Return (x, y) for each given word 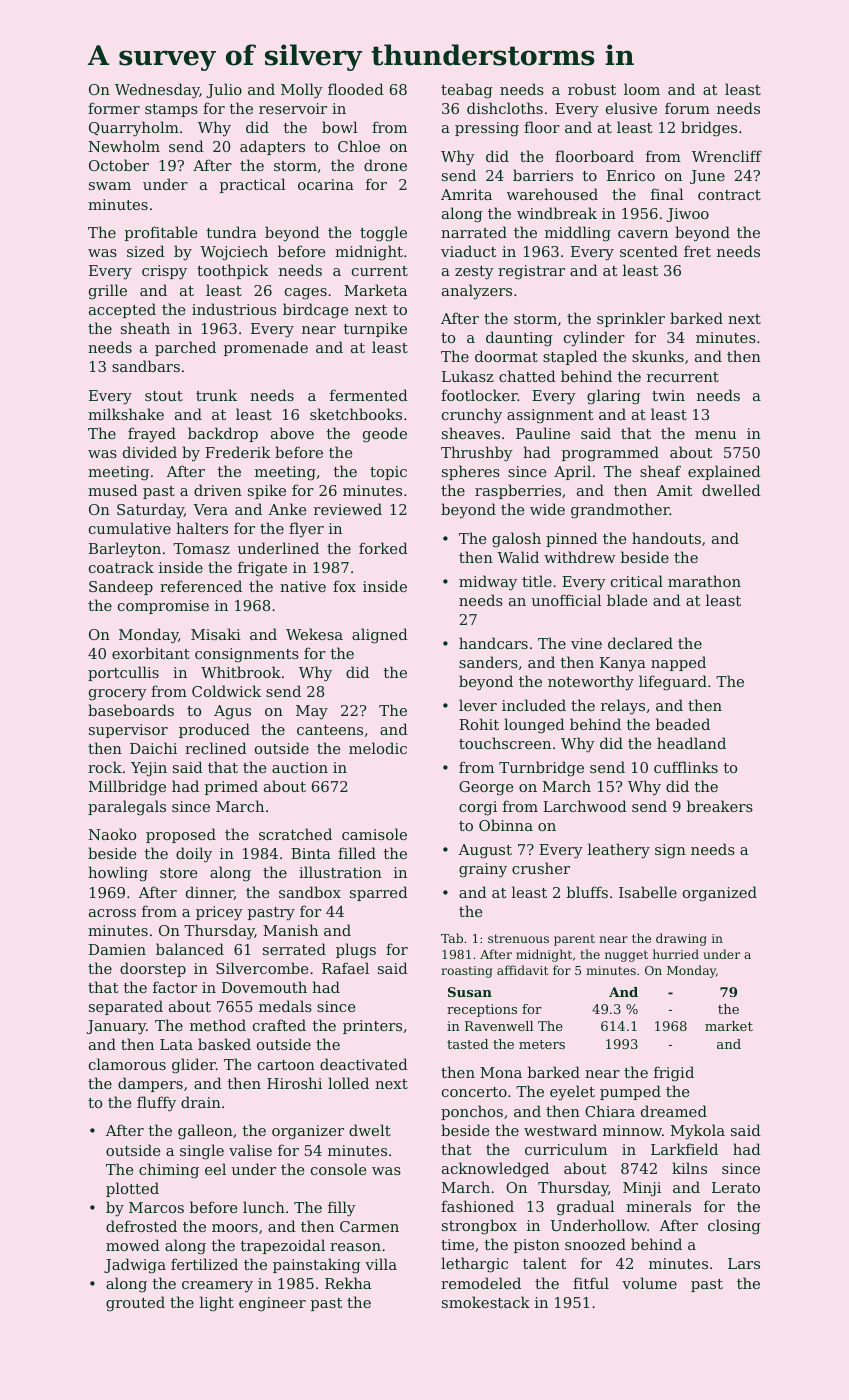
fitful (591, 1283)
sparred (379, 893)
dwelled (731, 490)
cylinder (594, 339)
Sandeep (121, 587)
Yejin (149, 769)
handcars (493, 643)
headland (691, 743)
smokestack (486, 1302)
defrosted (141, 1226)
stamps (171, 110)
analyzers (477, 292)
